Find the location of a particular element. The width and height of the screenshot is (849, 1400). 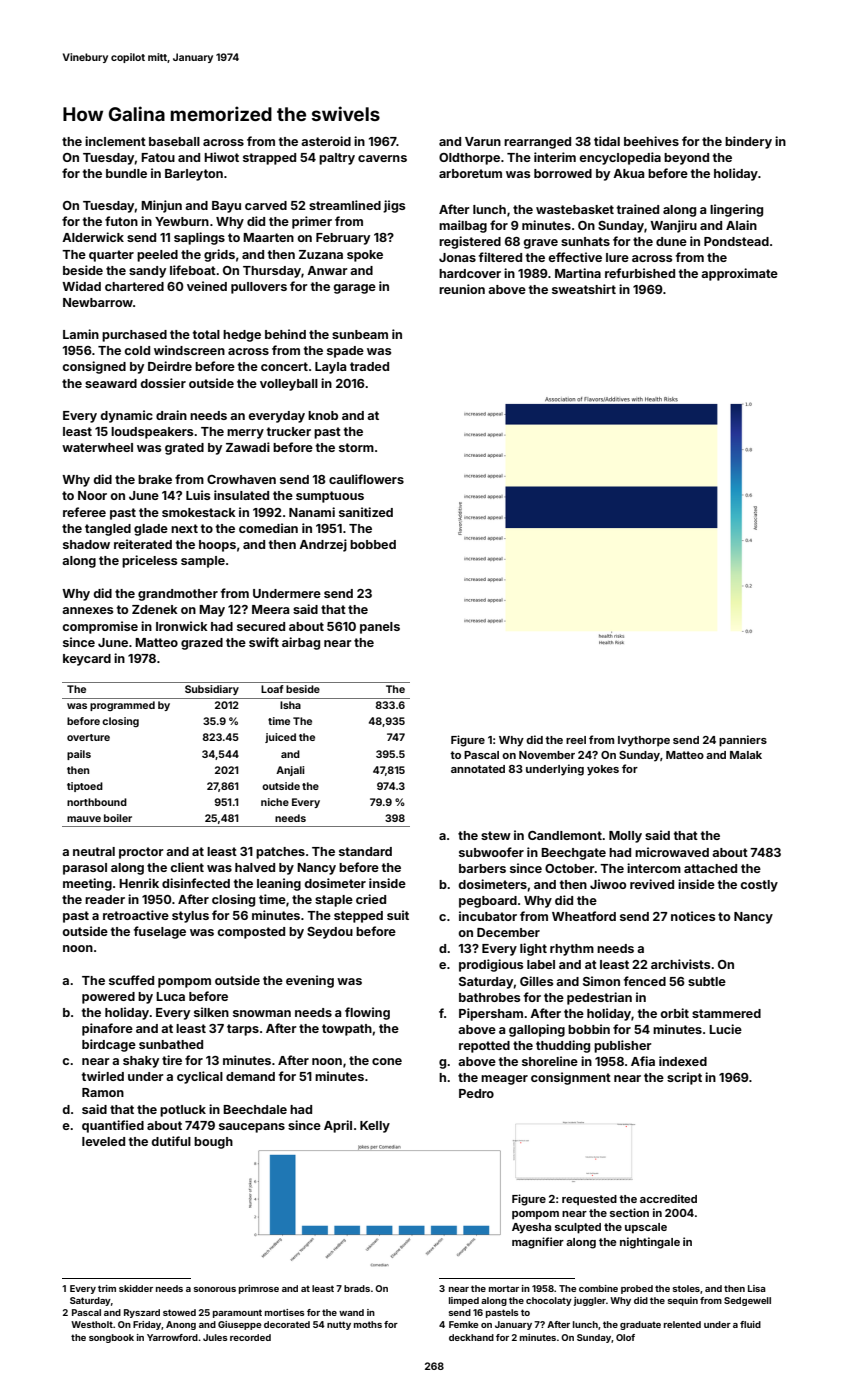

bundle is located at coordinates (126, 173).
